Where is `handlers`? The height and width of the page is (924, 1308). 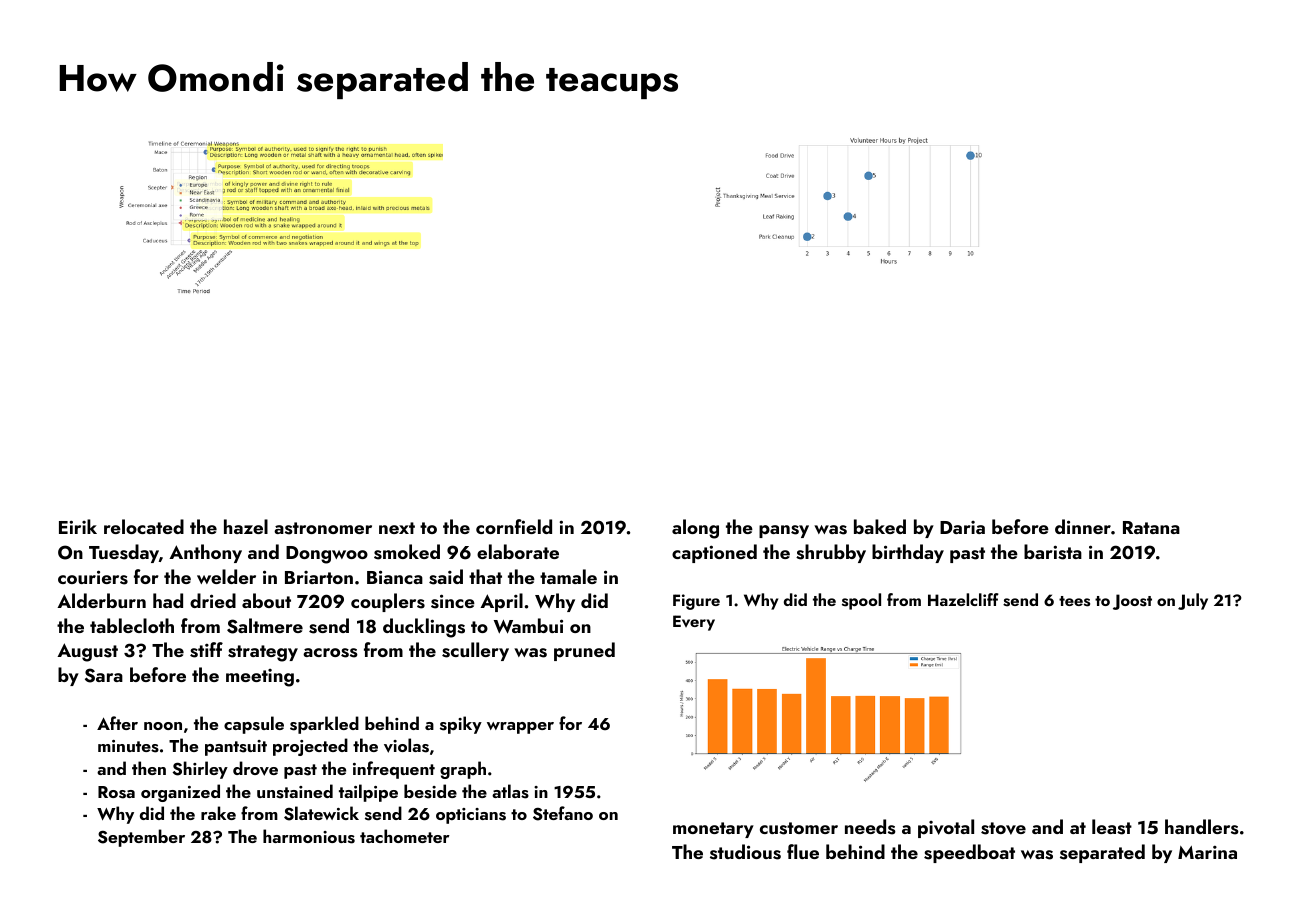 handlers is located at coordinates (1202, 827).
